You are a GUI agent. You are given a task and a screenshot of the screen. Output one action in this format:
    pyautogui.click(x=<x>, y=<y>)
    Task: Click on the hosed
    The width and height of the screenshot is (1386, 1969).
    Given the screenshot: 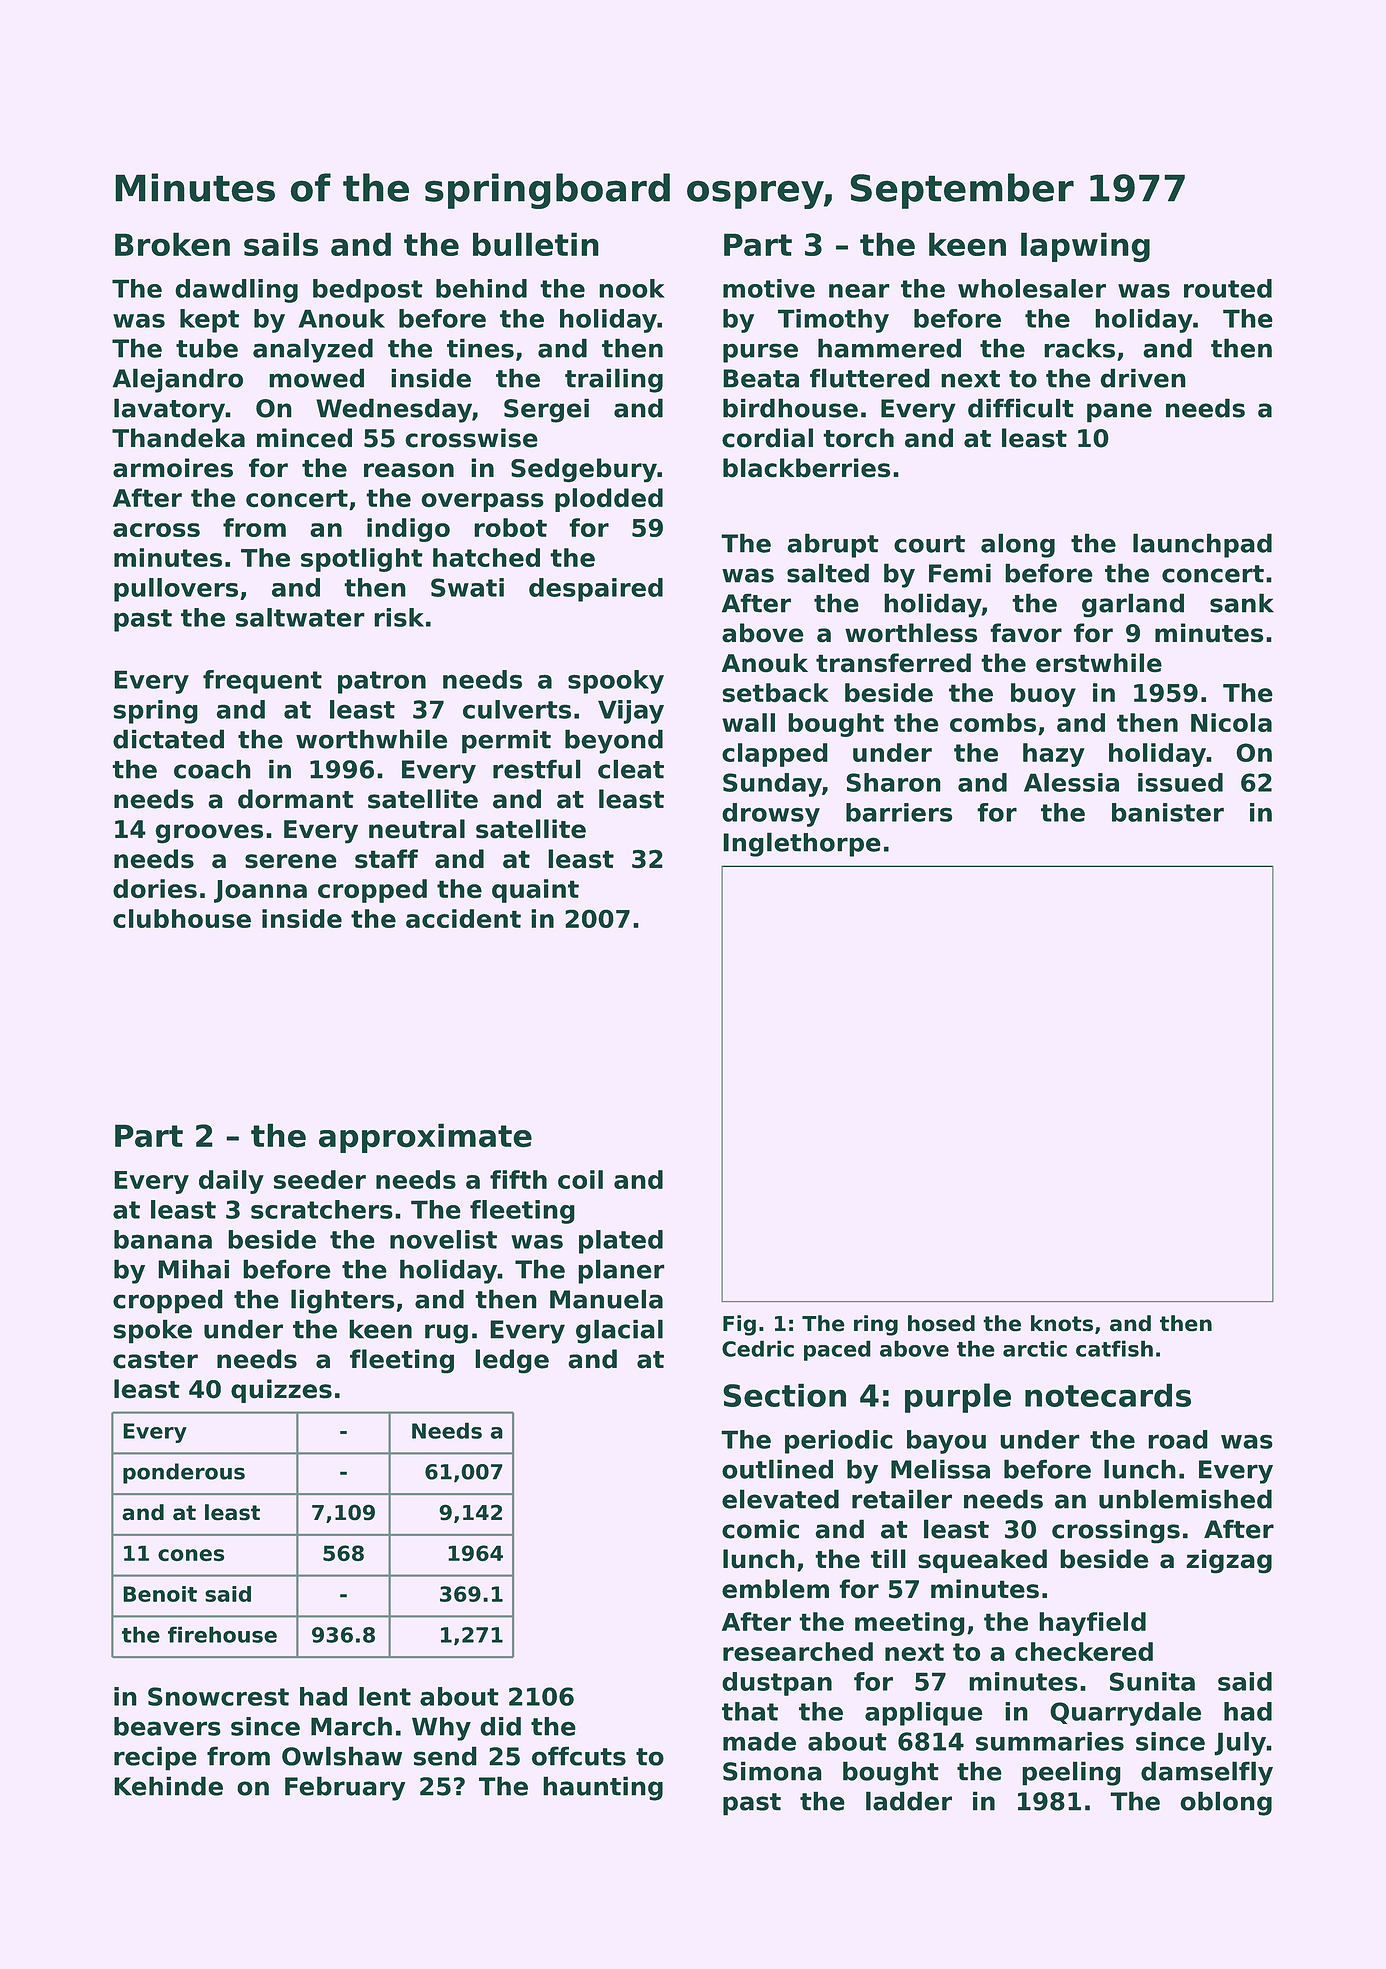 What is the action you would take?
    pyautogui.click(x=941, y=1323)
